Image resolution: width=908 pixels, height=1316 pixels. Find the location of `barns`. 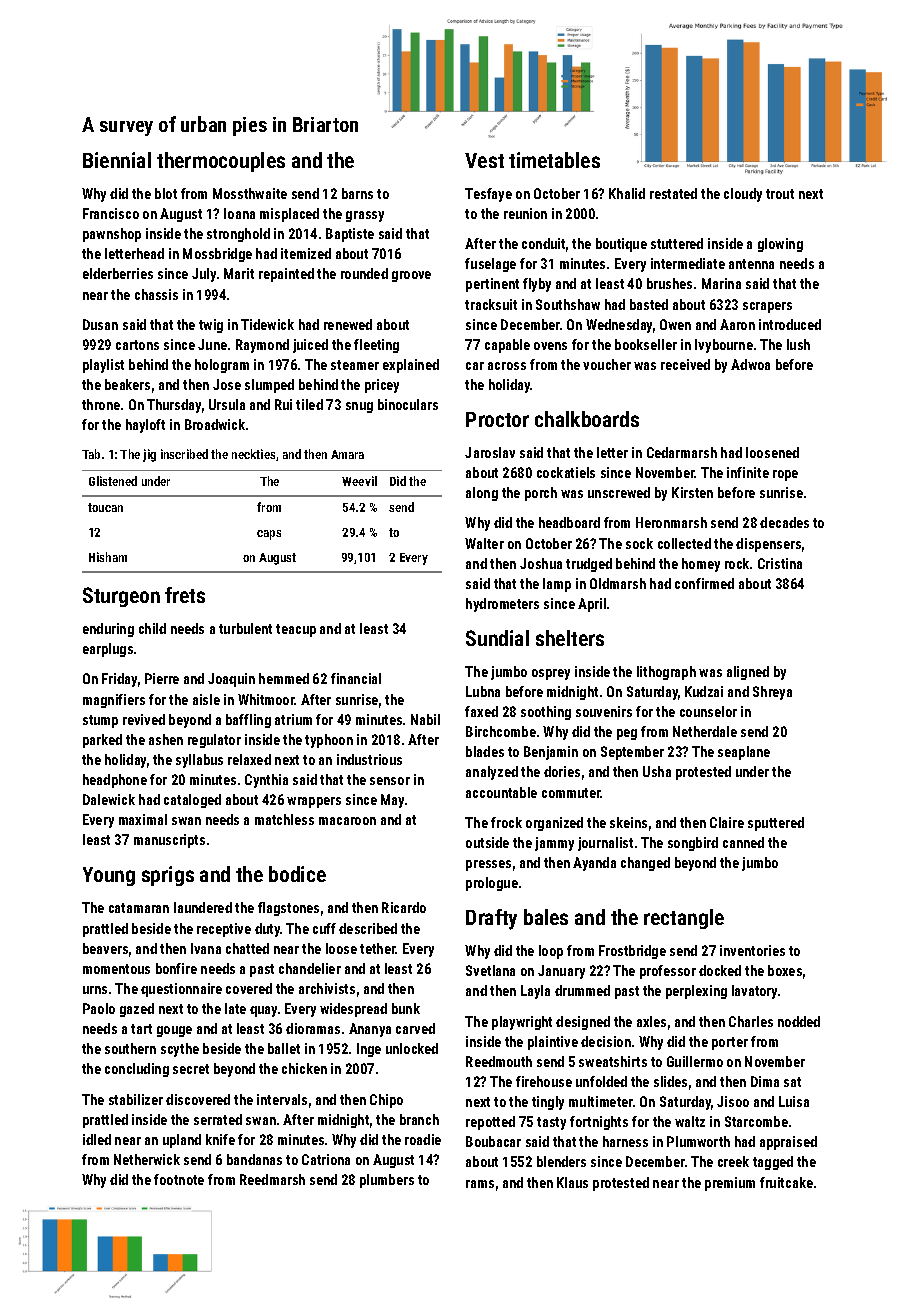

barns is located at coordinates (357, 193).
